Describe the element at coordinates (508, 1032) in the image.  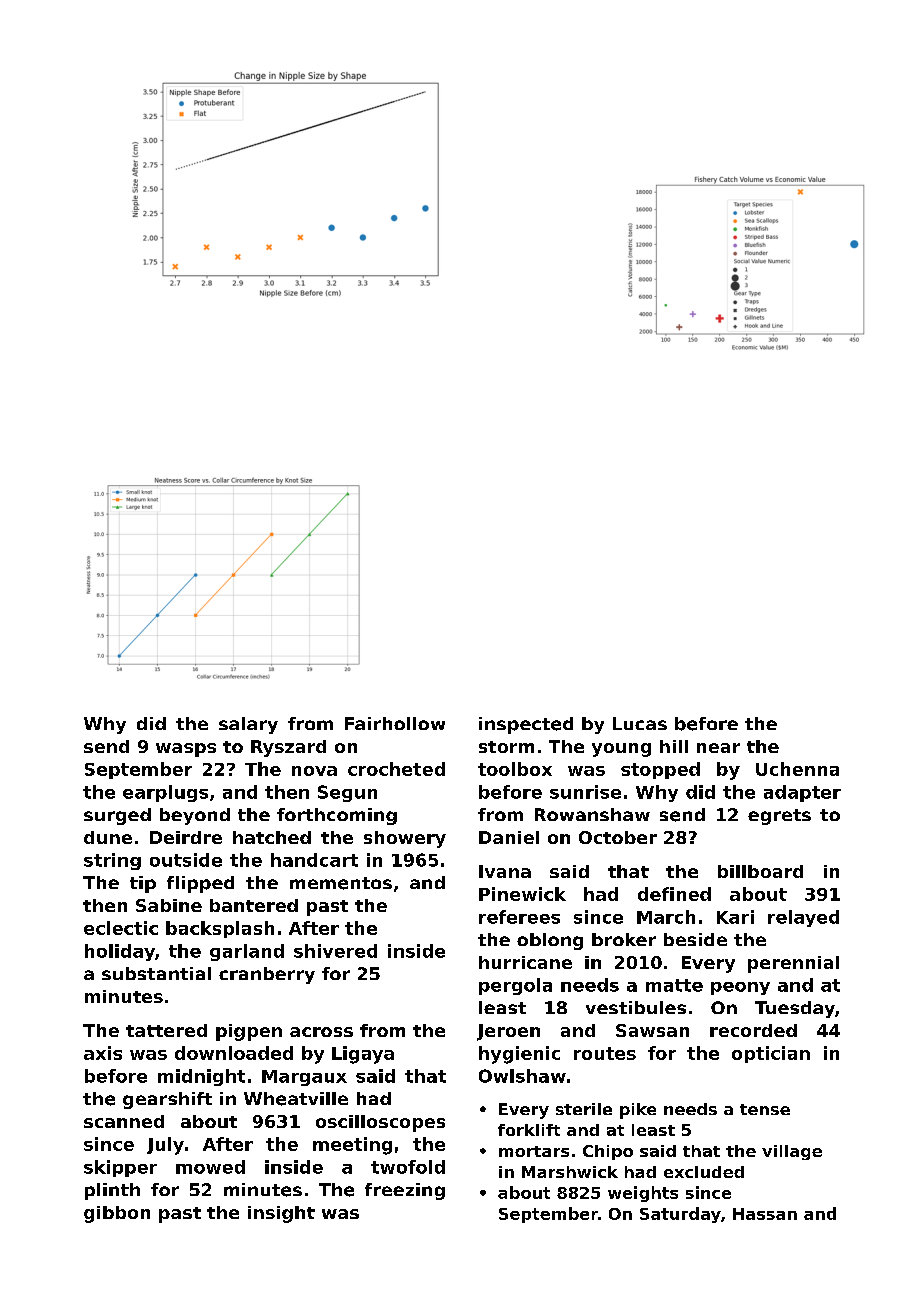
I see `Jeroen` at that location.
